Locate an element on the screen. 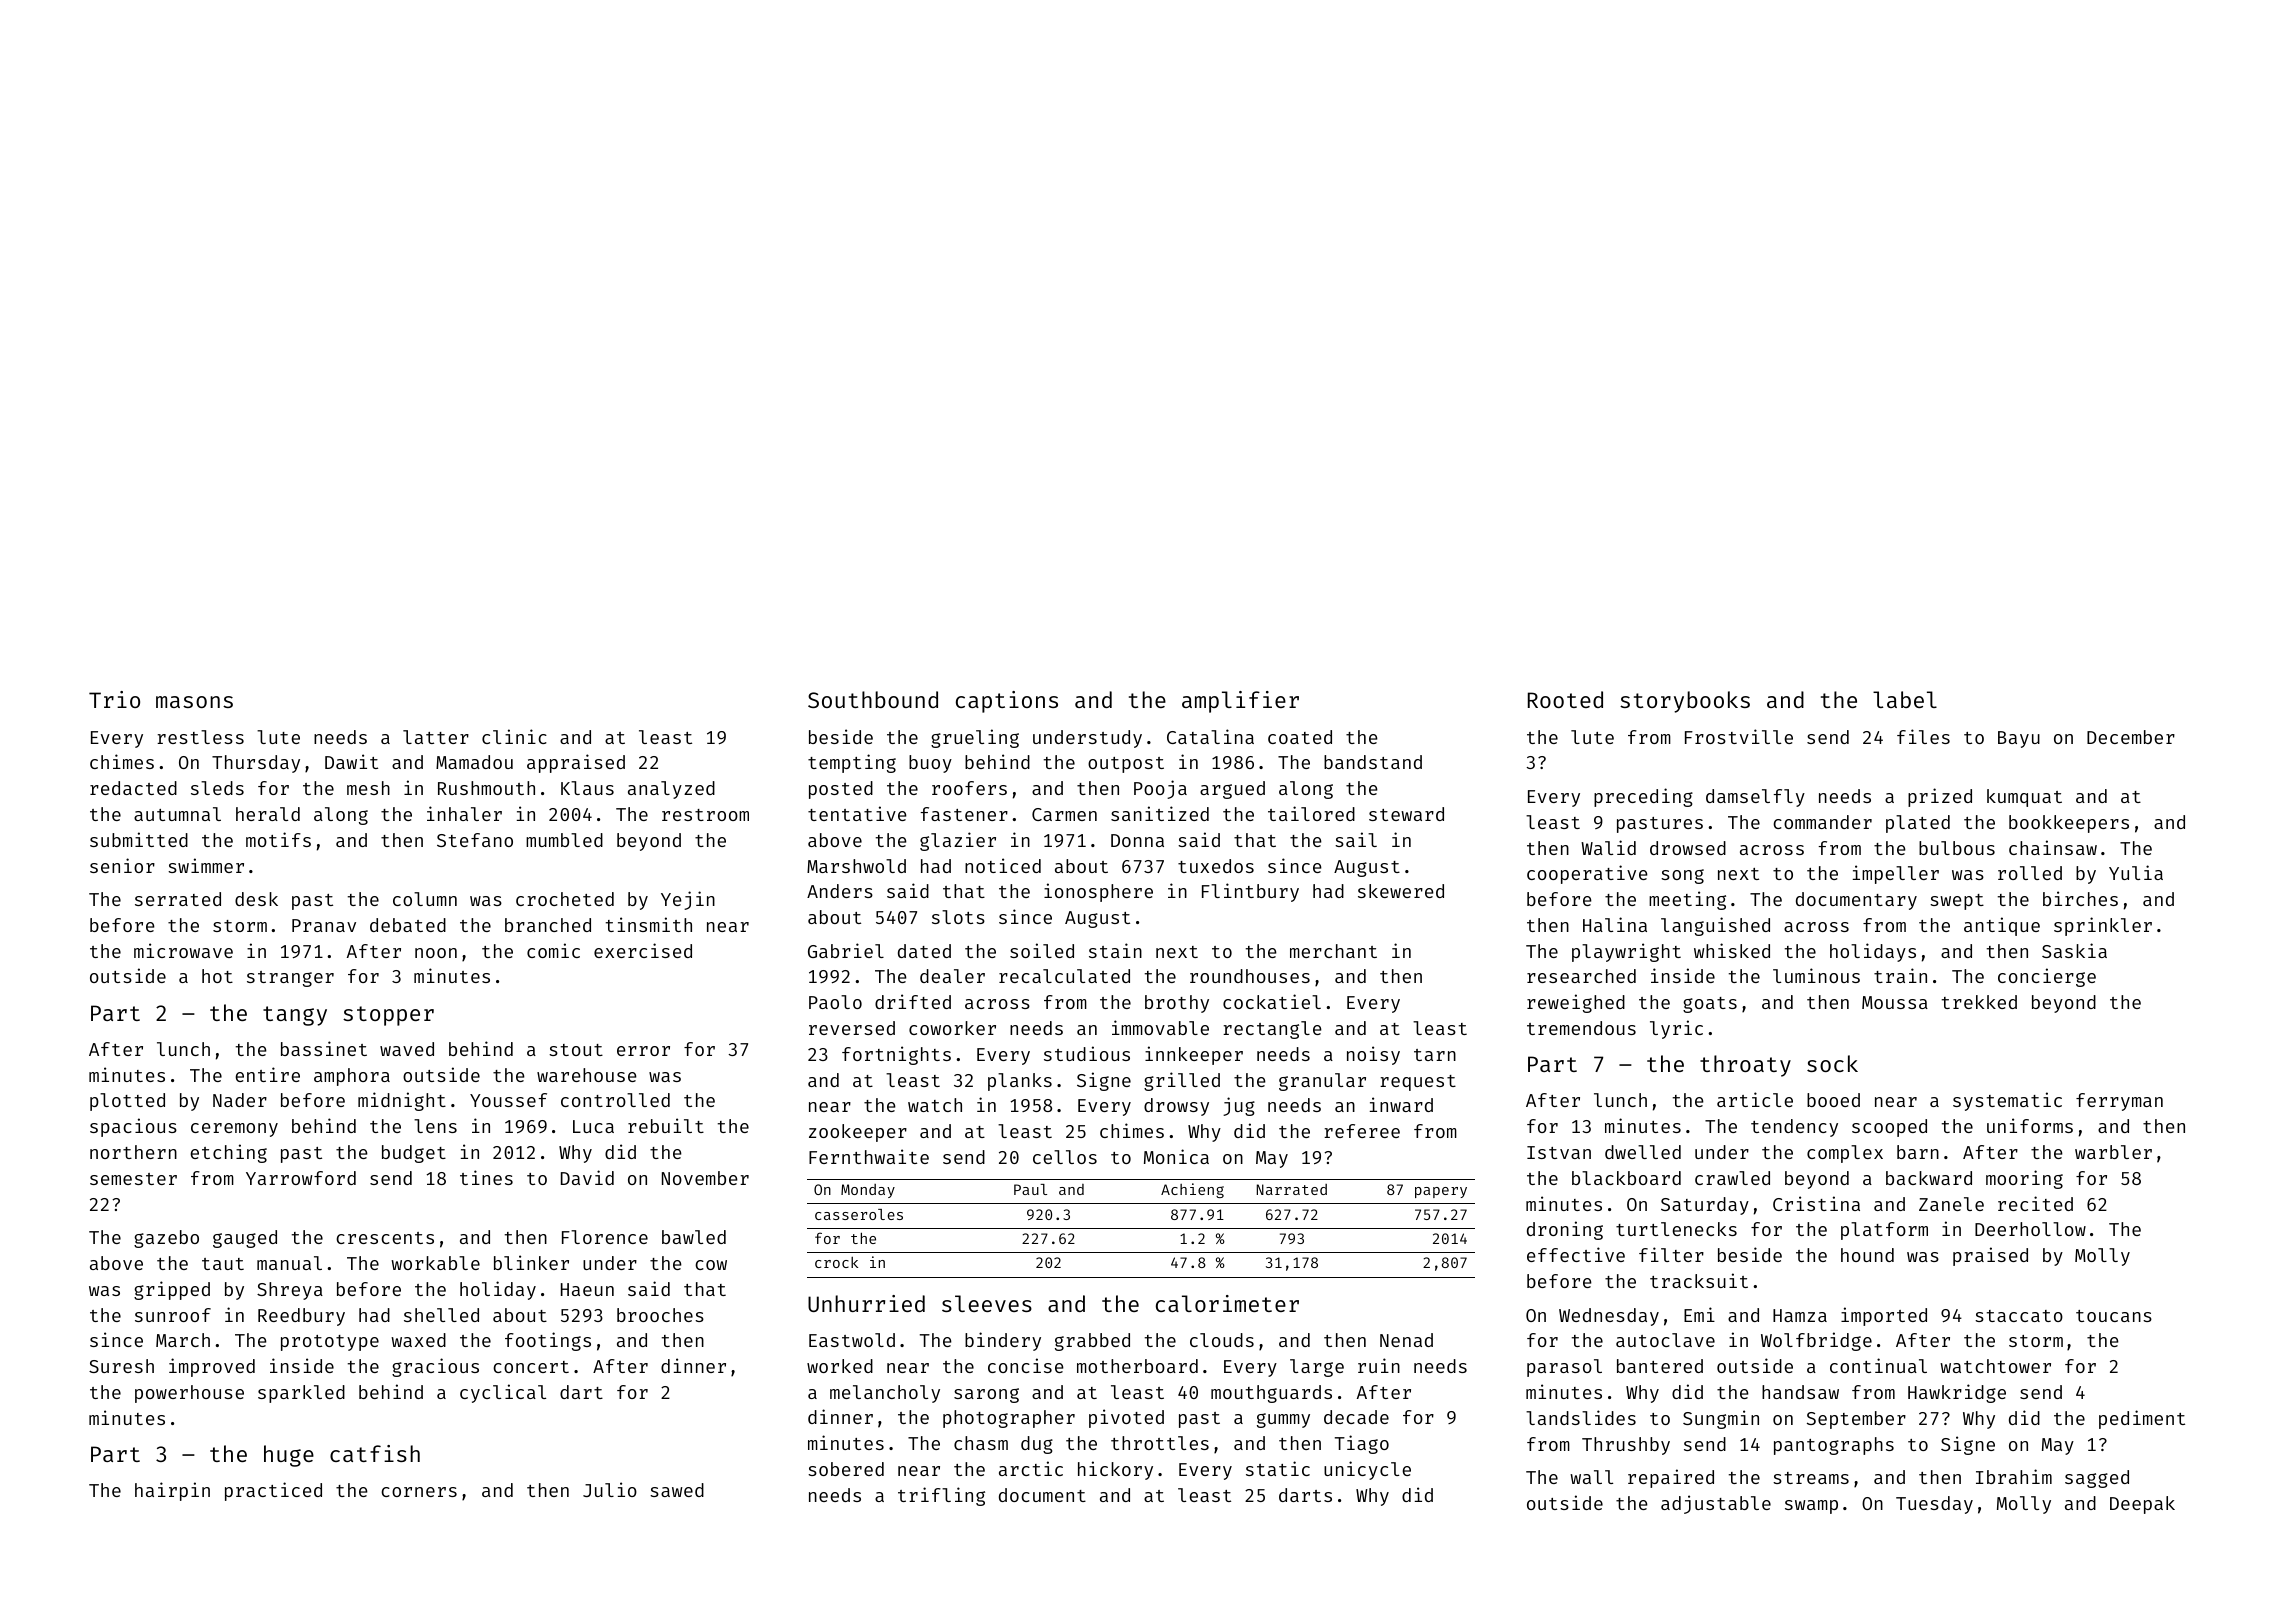 The height and width of the screenshot is (1614, 2282). trifling is located at coordinates (941, 1496).
